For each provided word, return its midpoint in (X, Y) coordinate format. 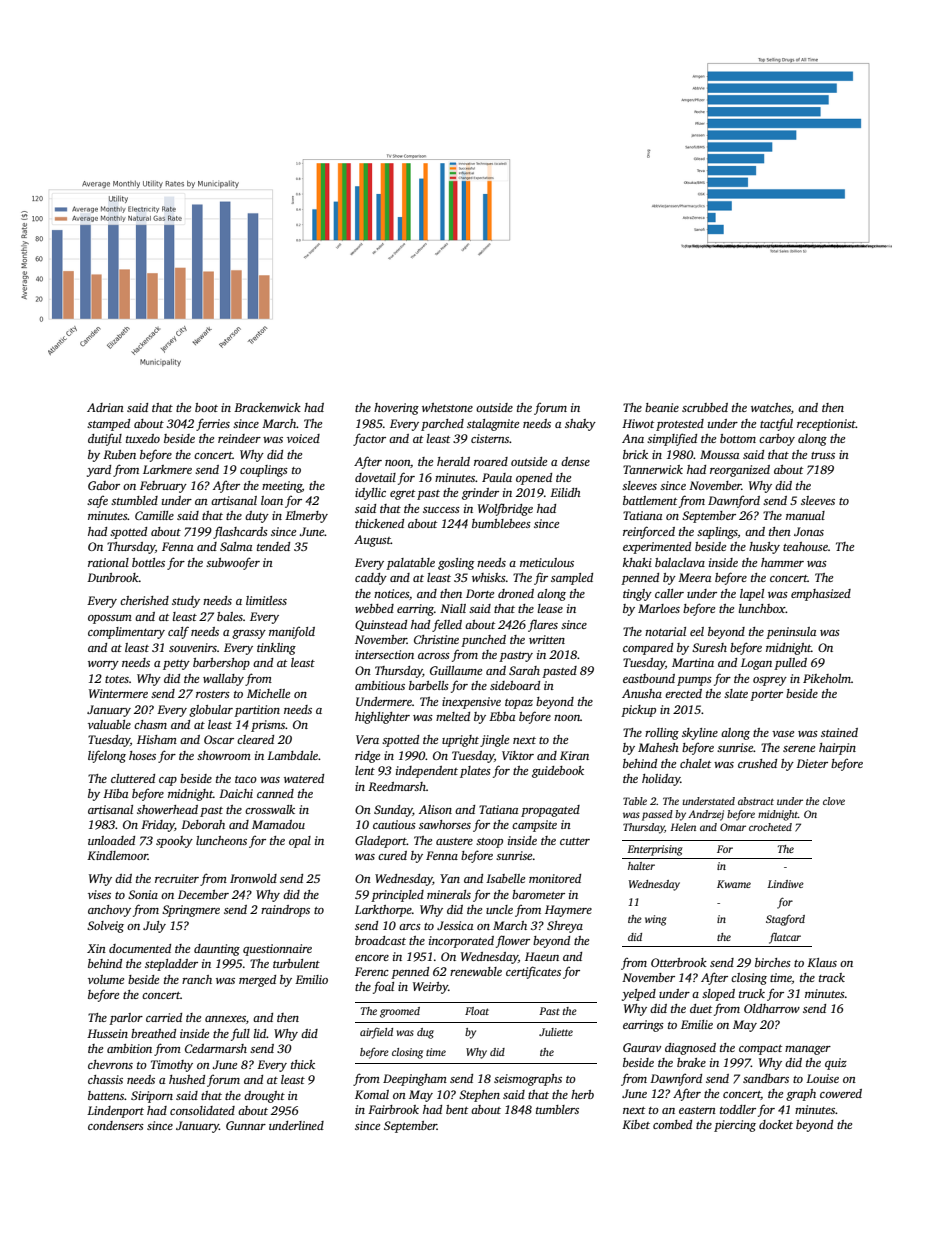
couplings (264, 471)
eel (697, 631)
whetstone (447, 407)
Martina (693, 662)
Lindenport (115, 1112)
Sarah (524, 670)
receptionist (826, 425)
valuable (109, 724)
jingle (494, 741)
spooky (174, 842)
